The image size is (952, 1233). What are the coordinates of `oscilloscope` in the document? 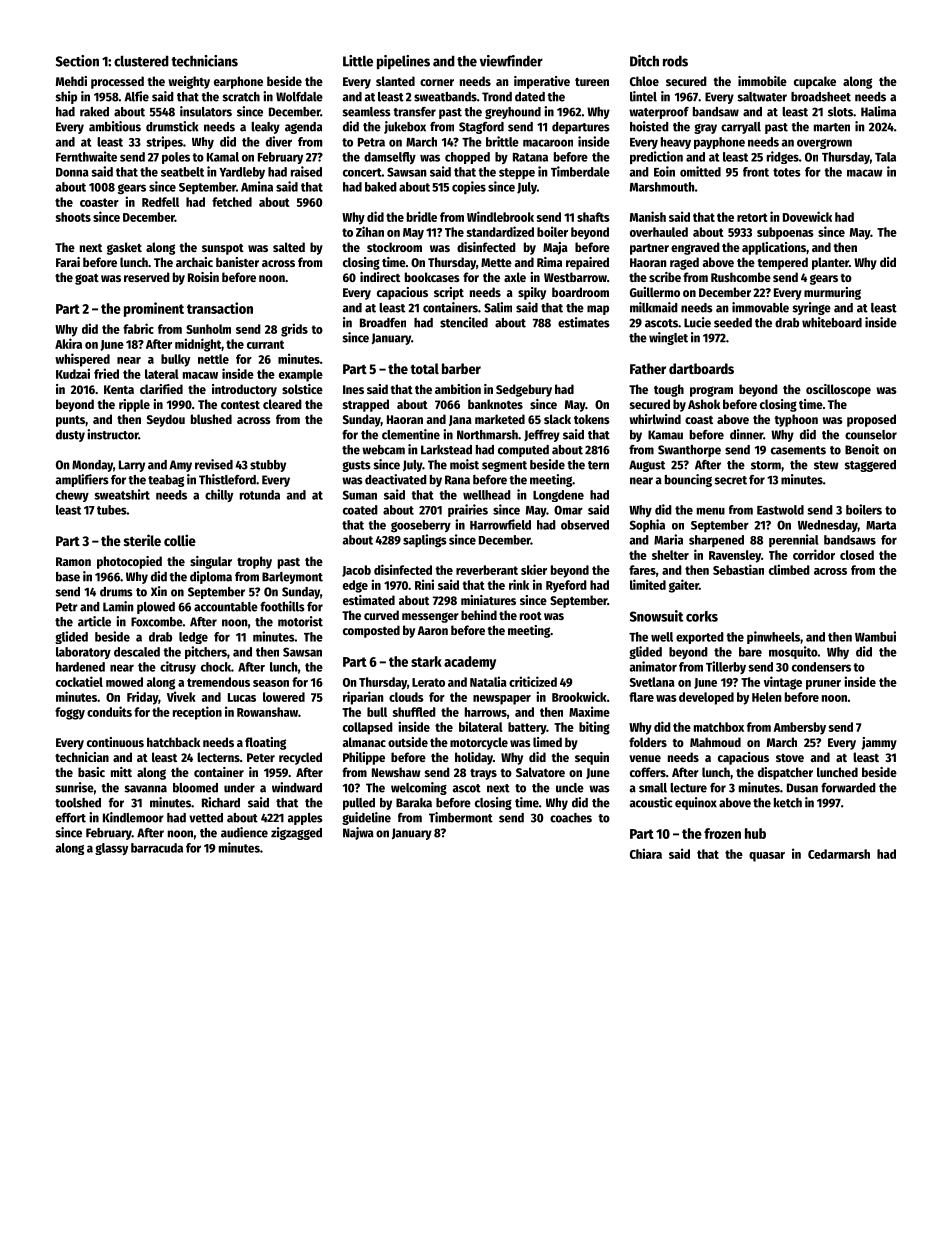 It's located at (838, 390).
